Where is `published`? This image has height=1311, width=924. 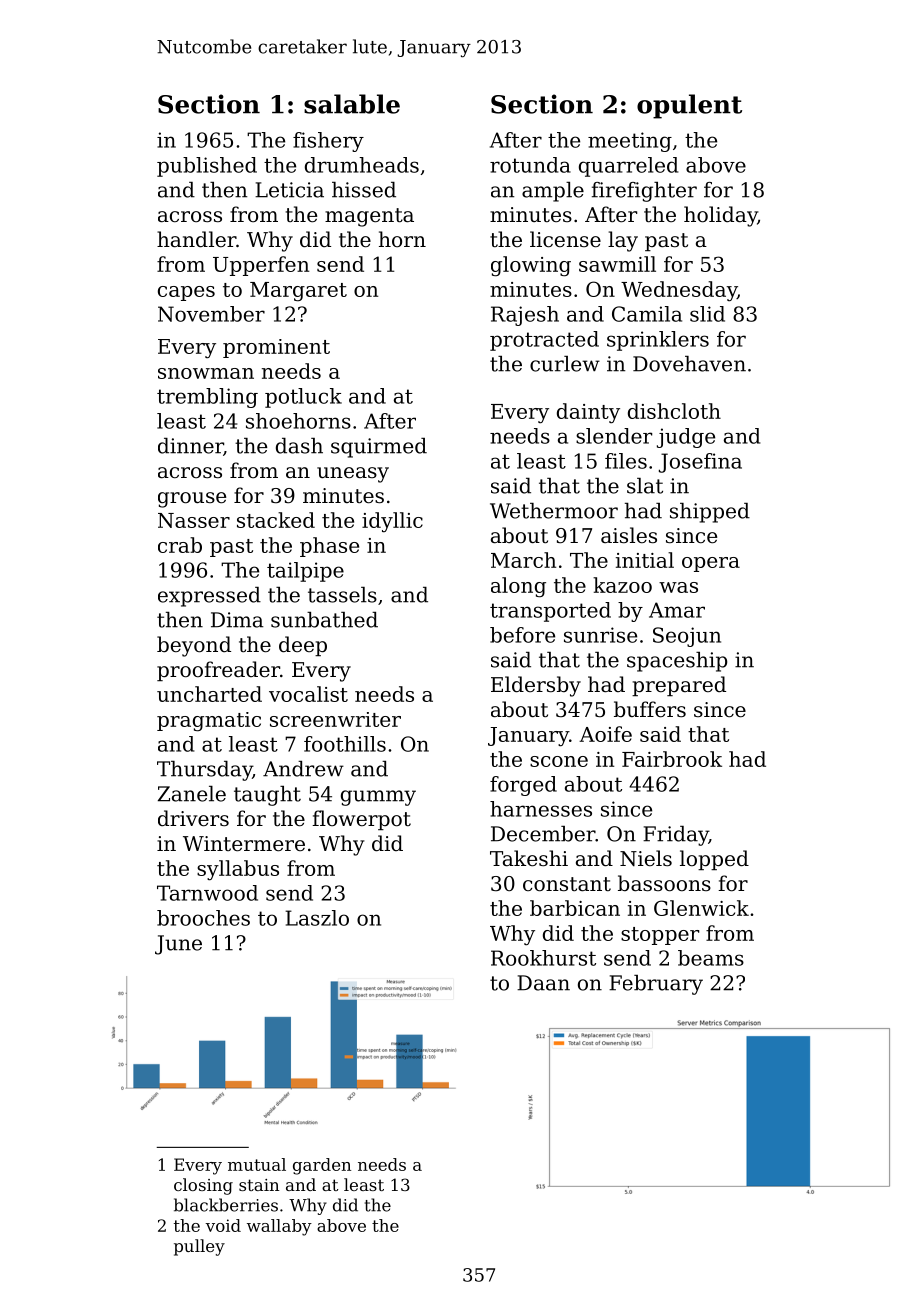
published is located at coordinates (207, 167).
